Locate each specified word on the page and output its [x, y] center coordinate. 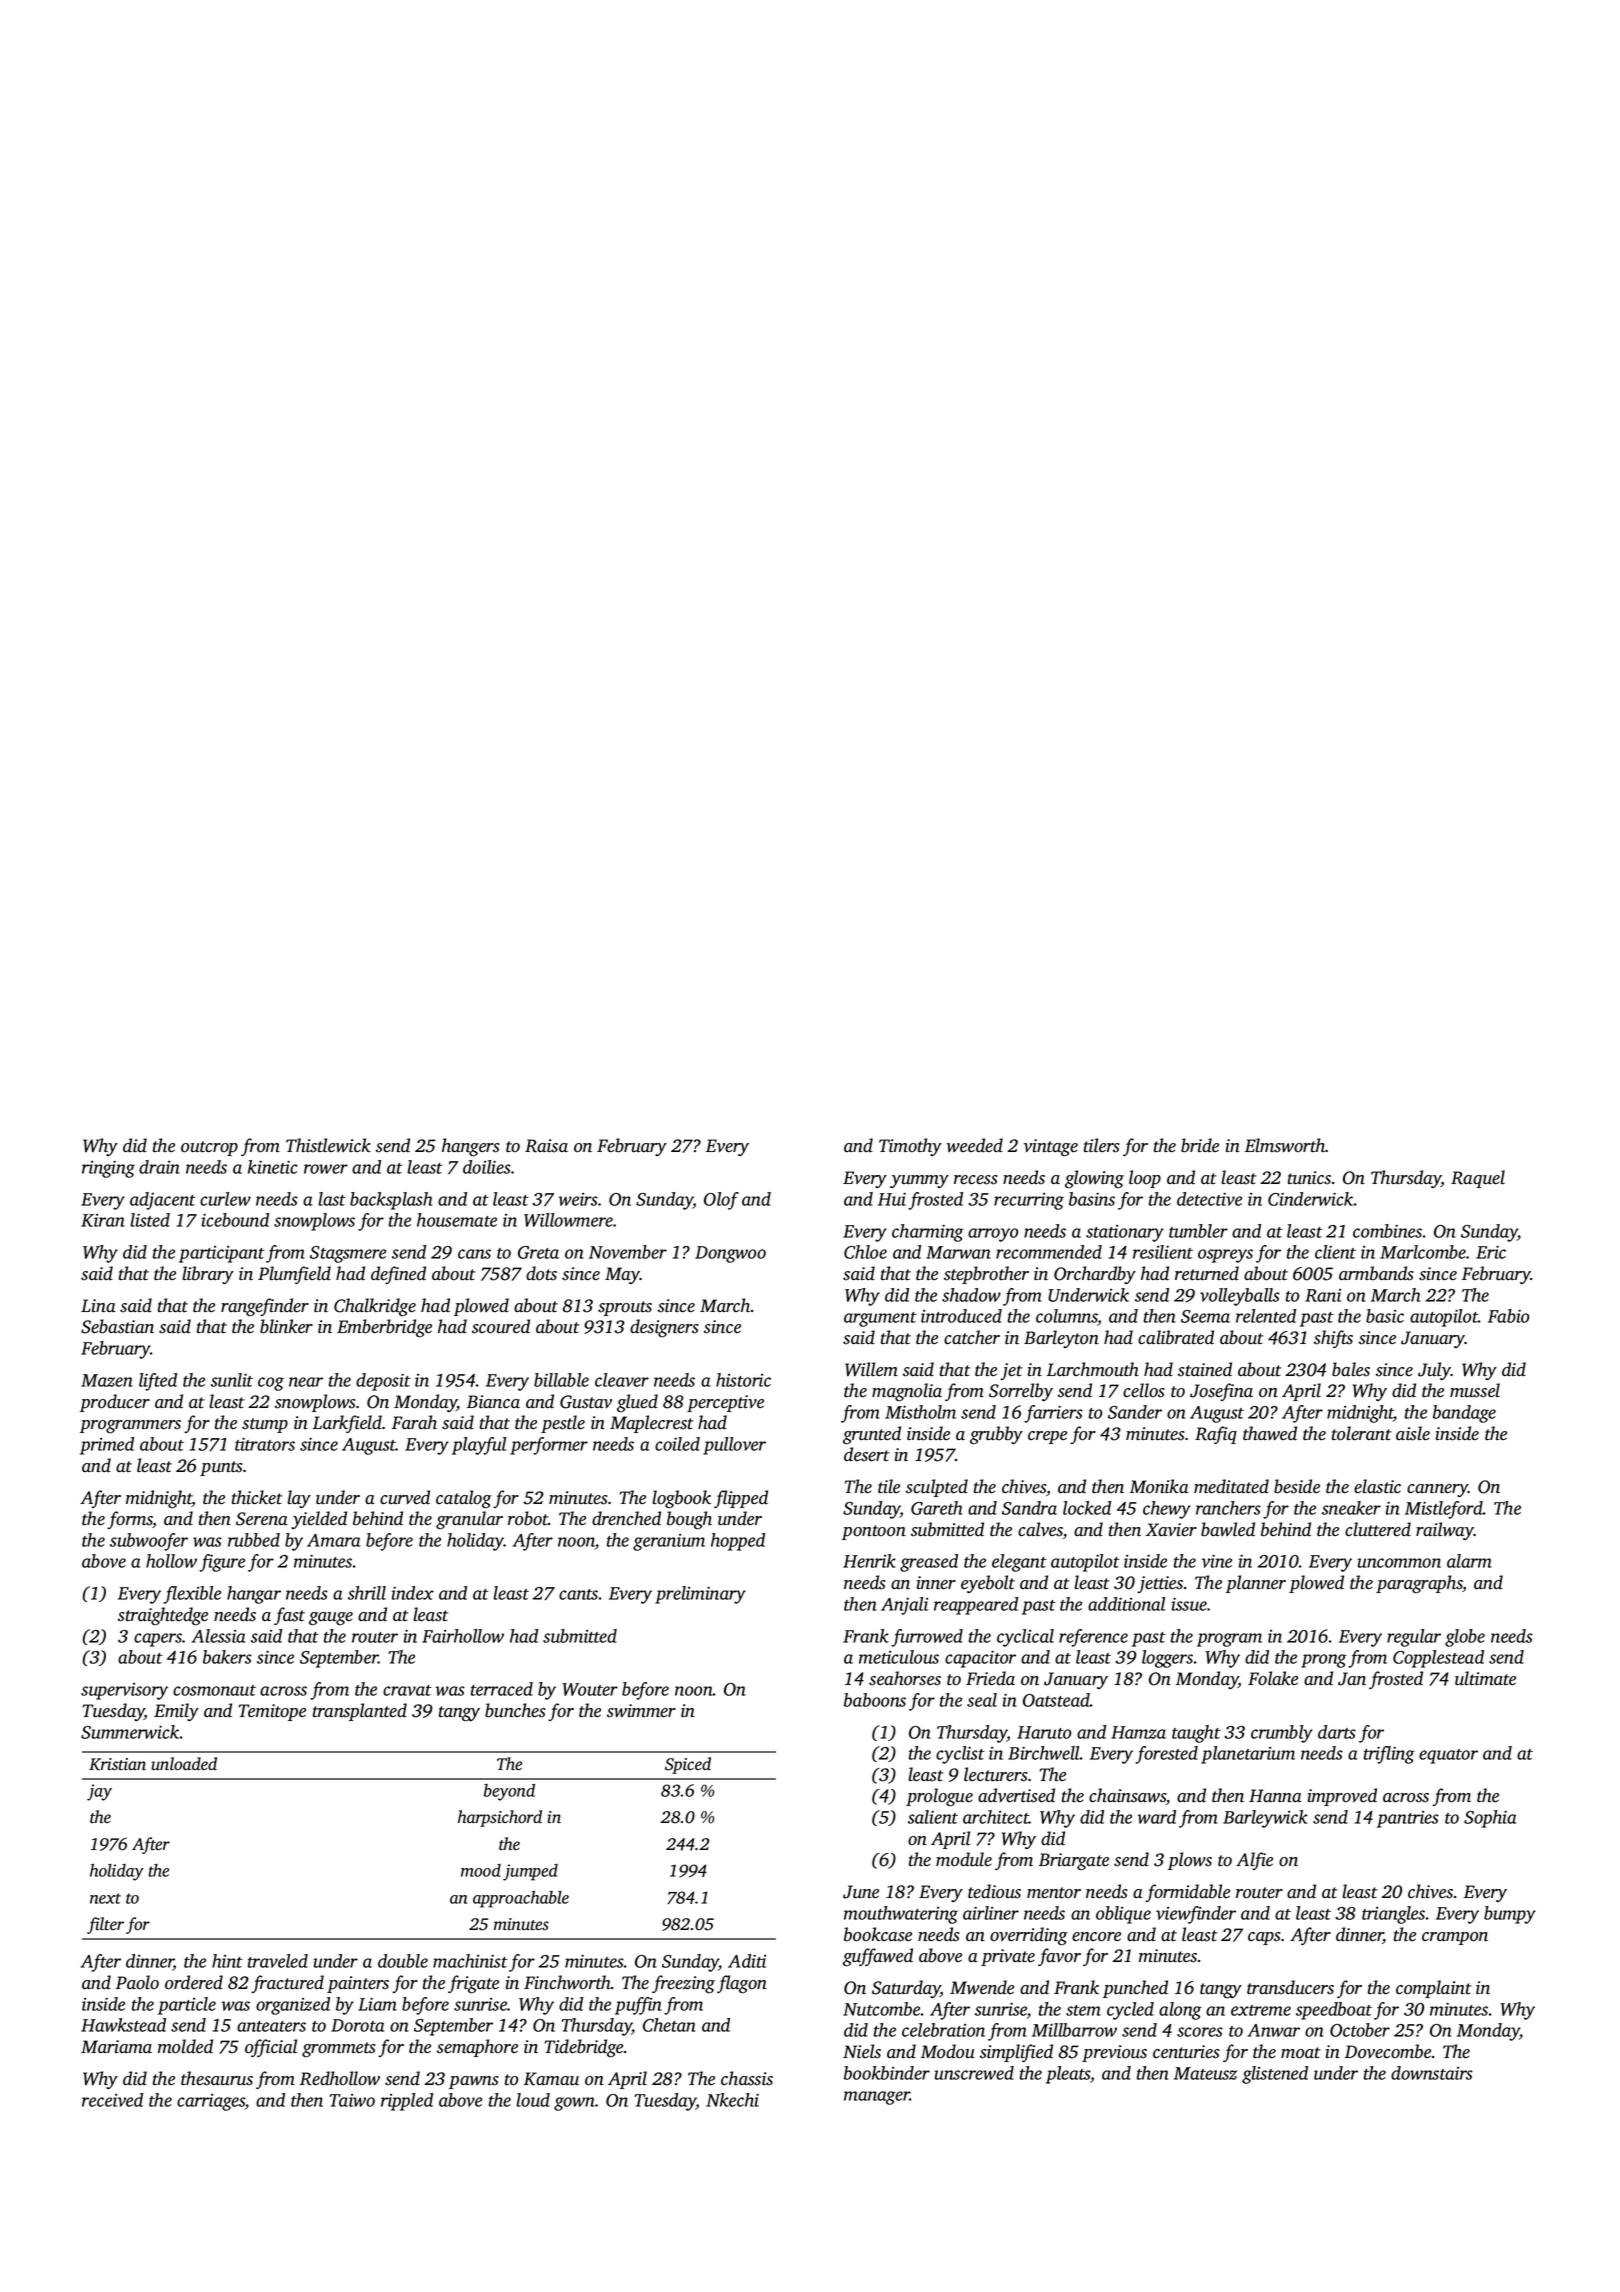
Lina [98, 1305]
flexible [192, 1595]
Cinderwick [1310, 1199]
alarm [1469, 1561]
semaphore [477, 2048]
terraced [502, 1689]
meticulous [899, 1657]
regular [1414, 1638]
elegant [1019, 1563]
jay [99, 1792]
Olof [721, 1201]
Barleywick [1265, 1819]
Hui [892, 1199]
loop [1145, 1179]
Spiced [688, 1765]
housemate [457, 1220]
